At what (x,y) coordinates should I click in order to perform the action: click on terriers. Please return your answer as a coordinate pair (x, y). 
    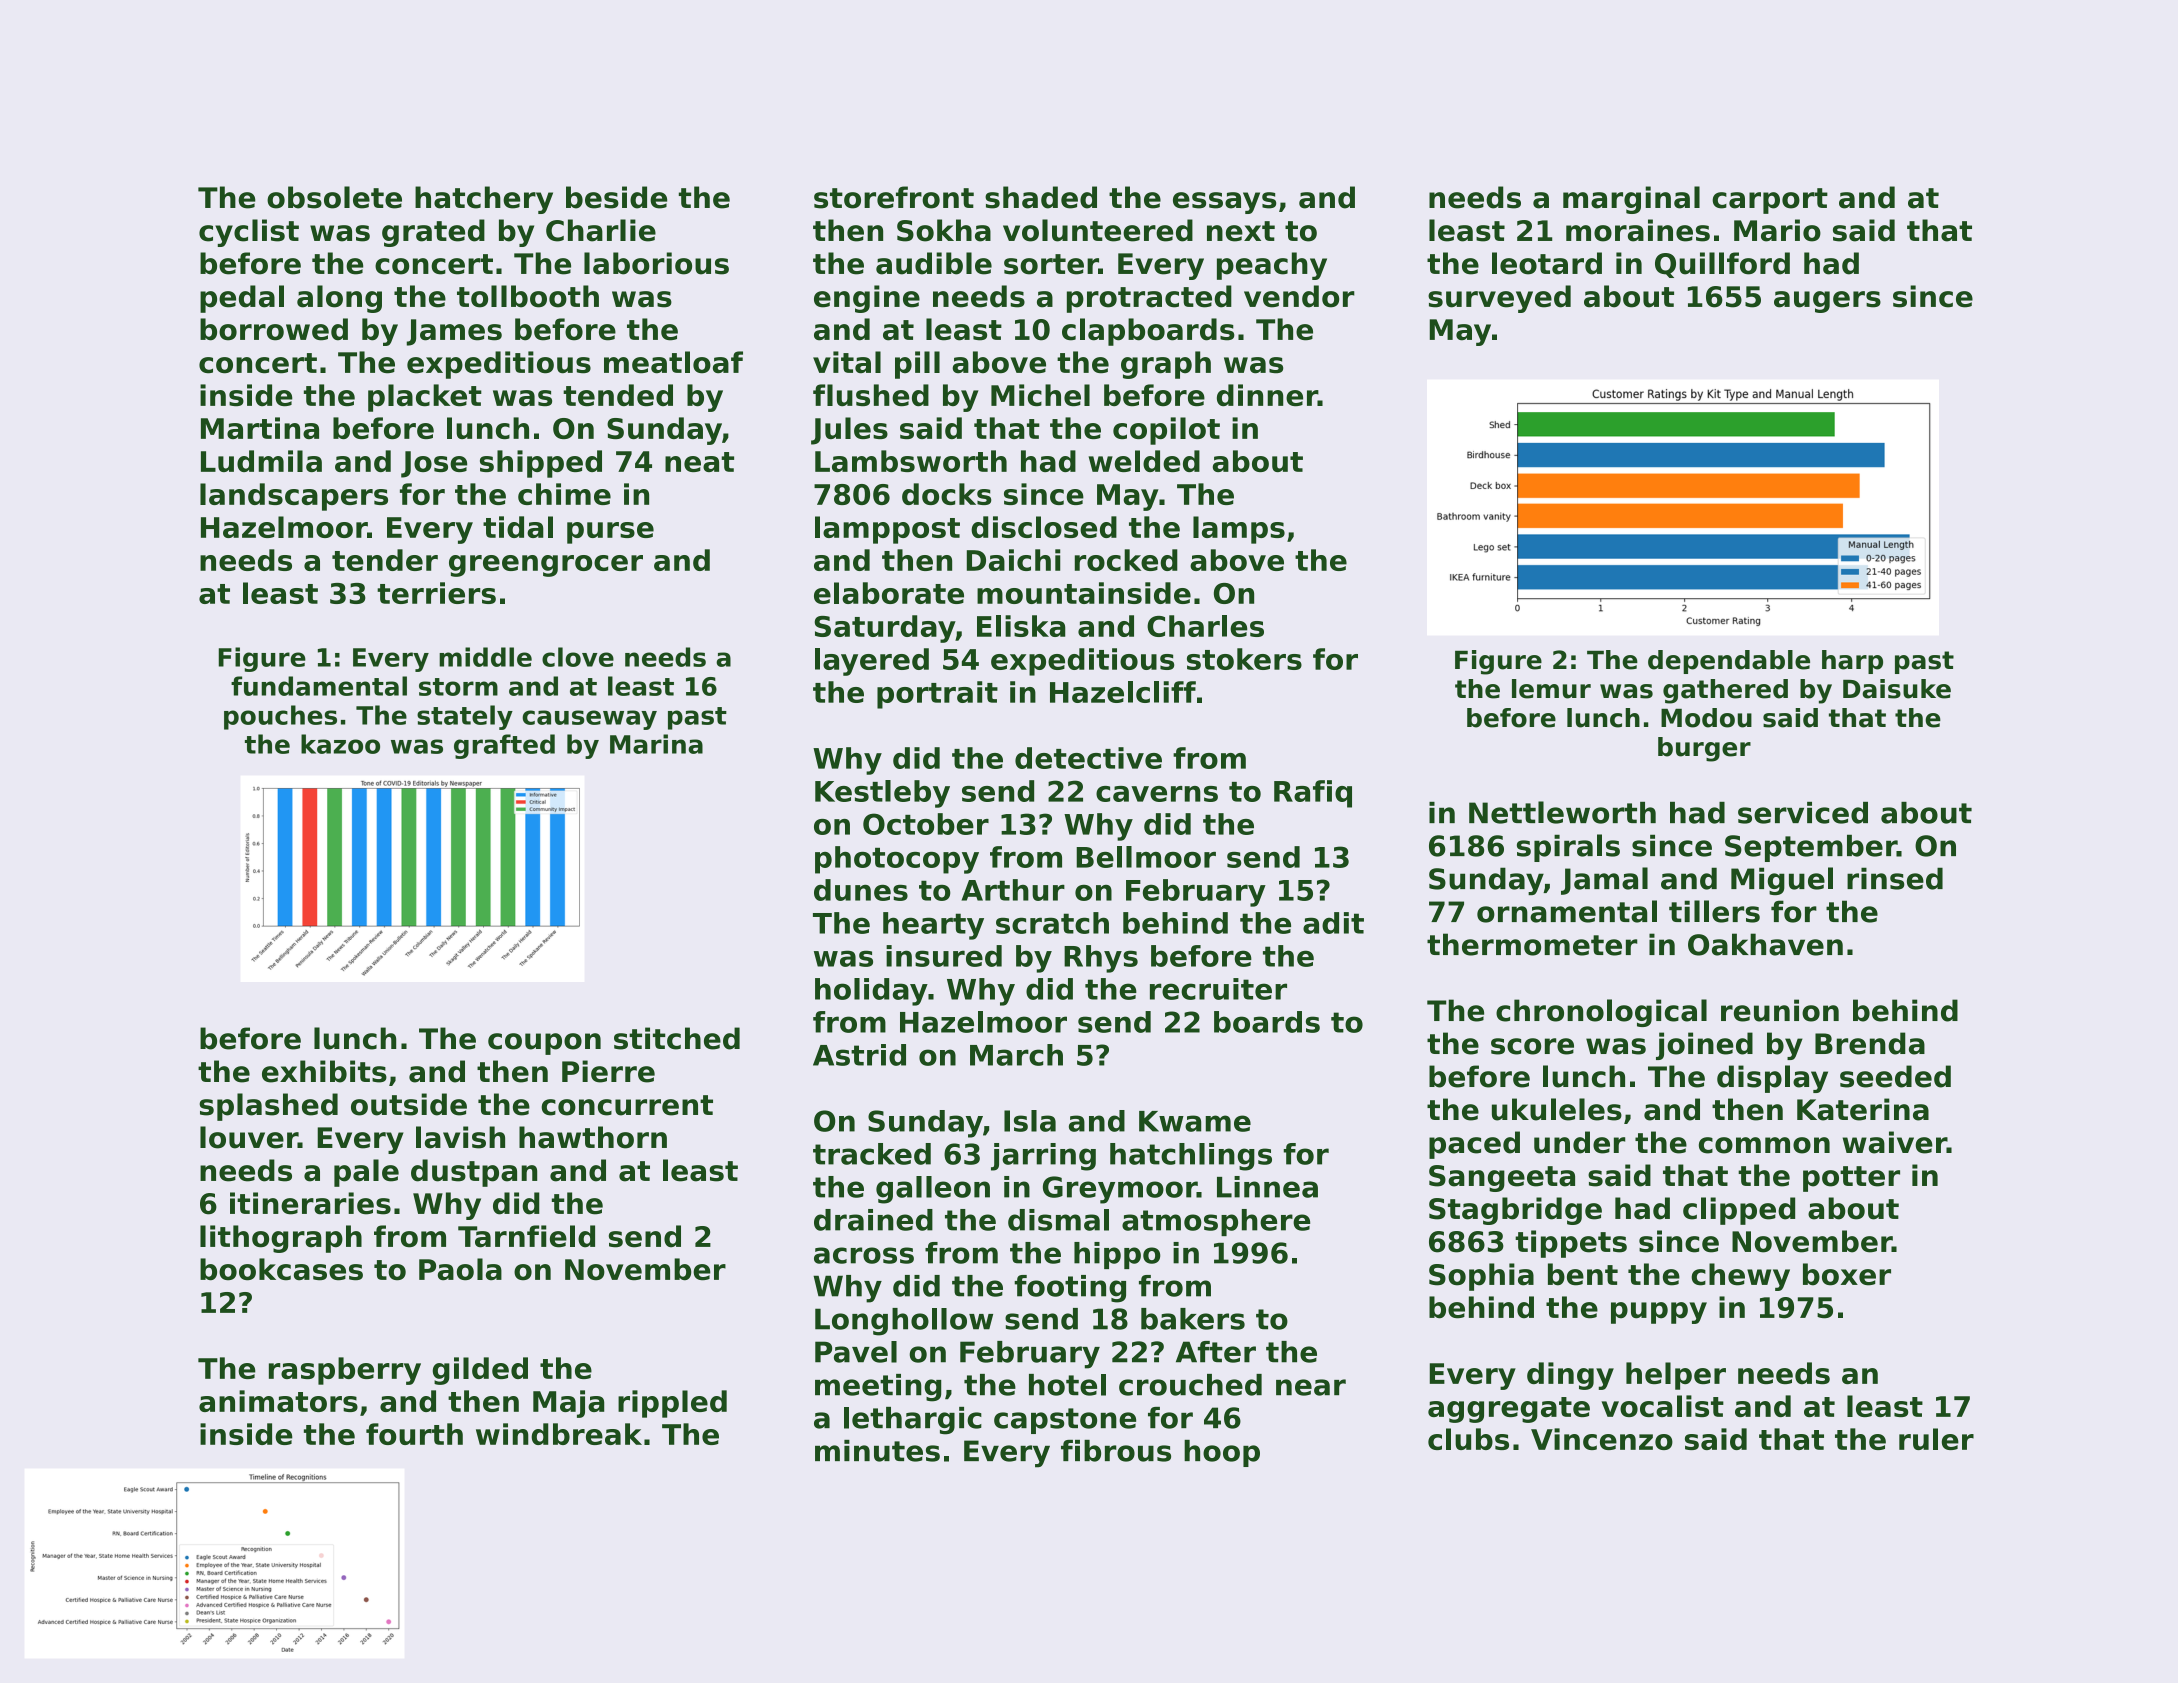
    Looking at the image, I should click on (436, 593).
